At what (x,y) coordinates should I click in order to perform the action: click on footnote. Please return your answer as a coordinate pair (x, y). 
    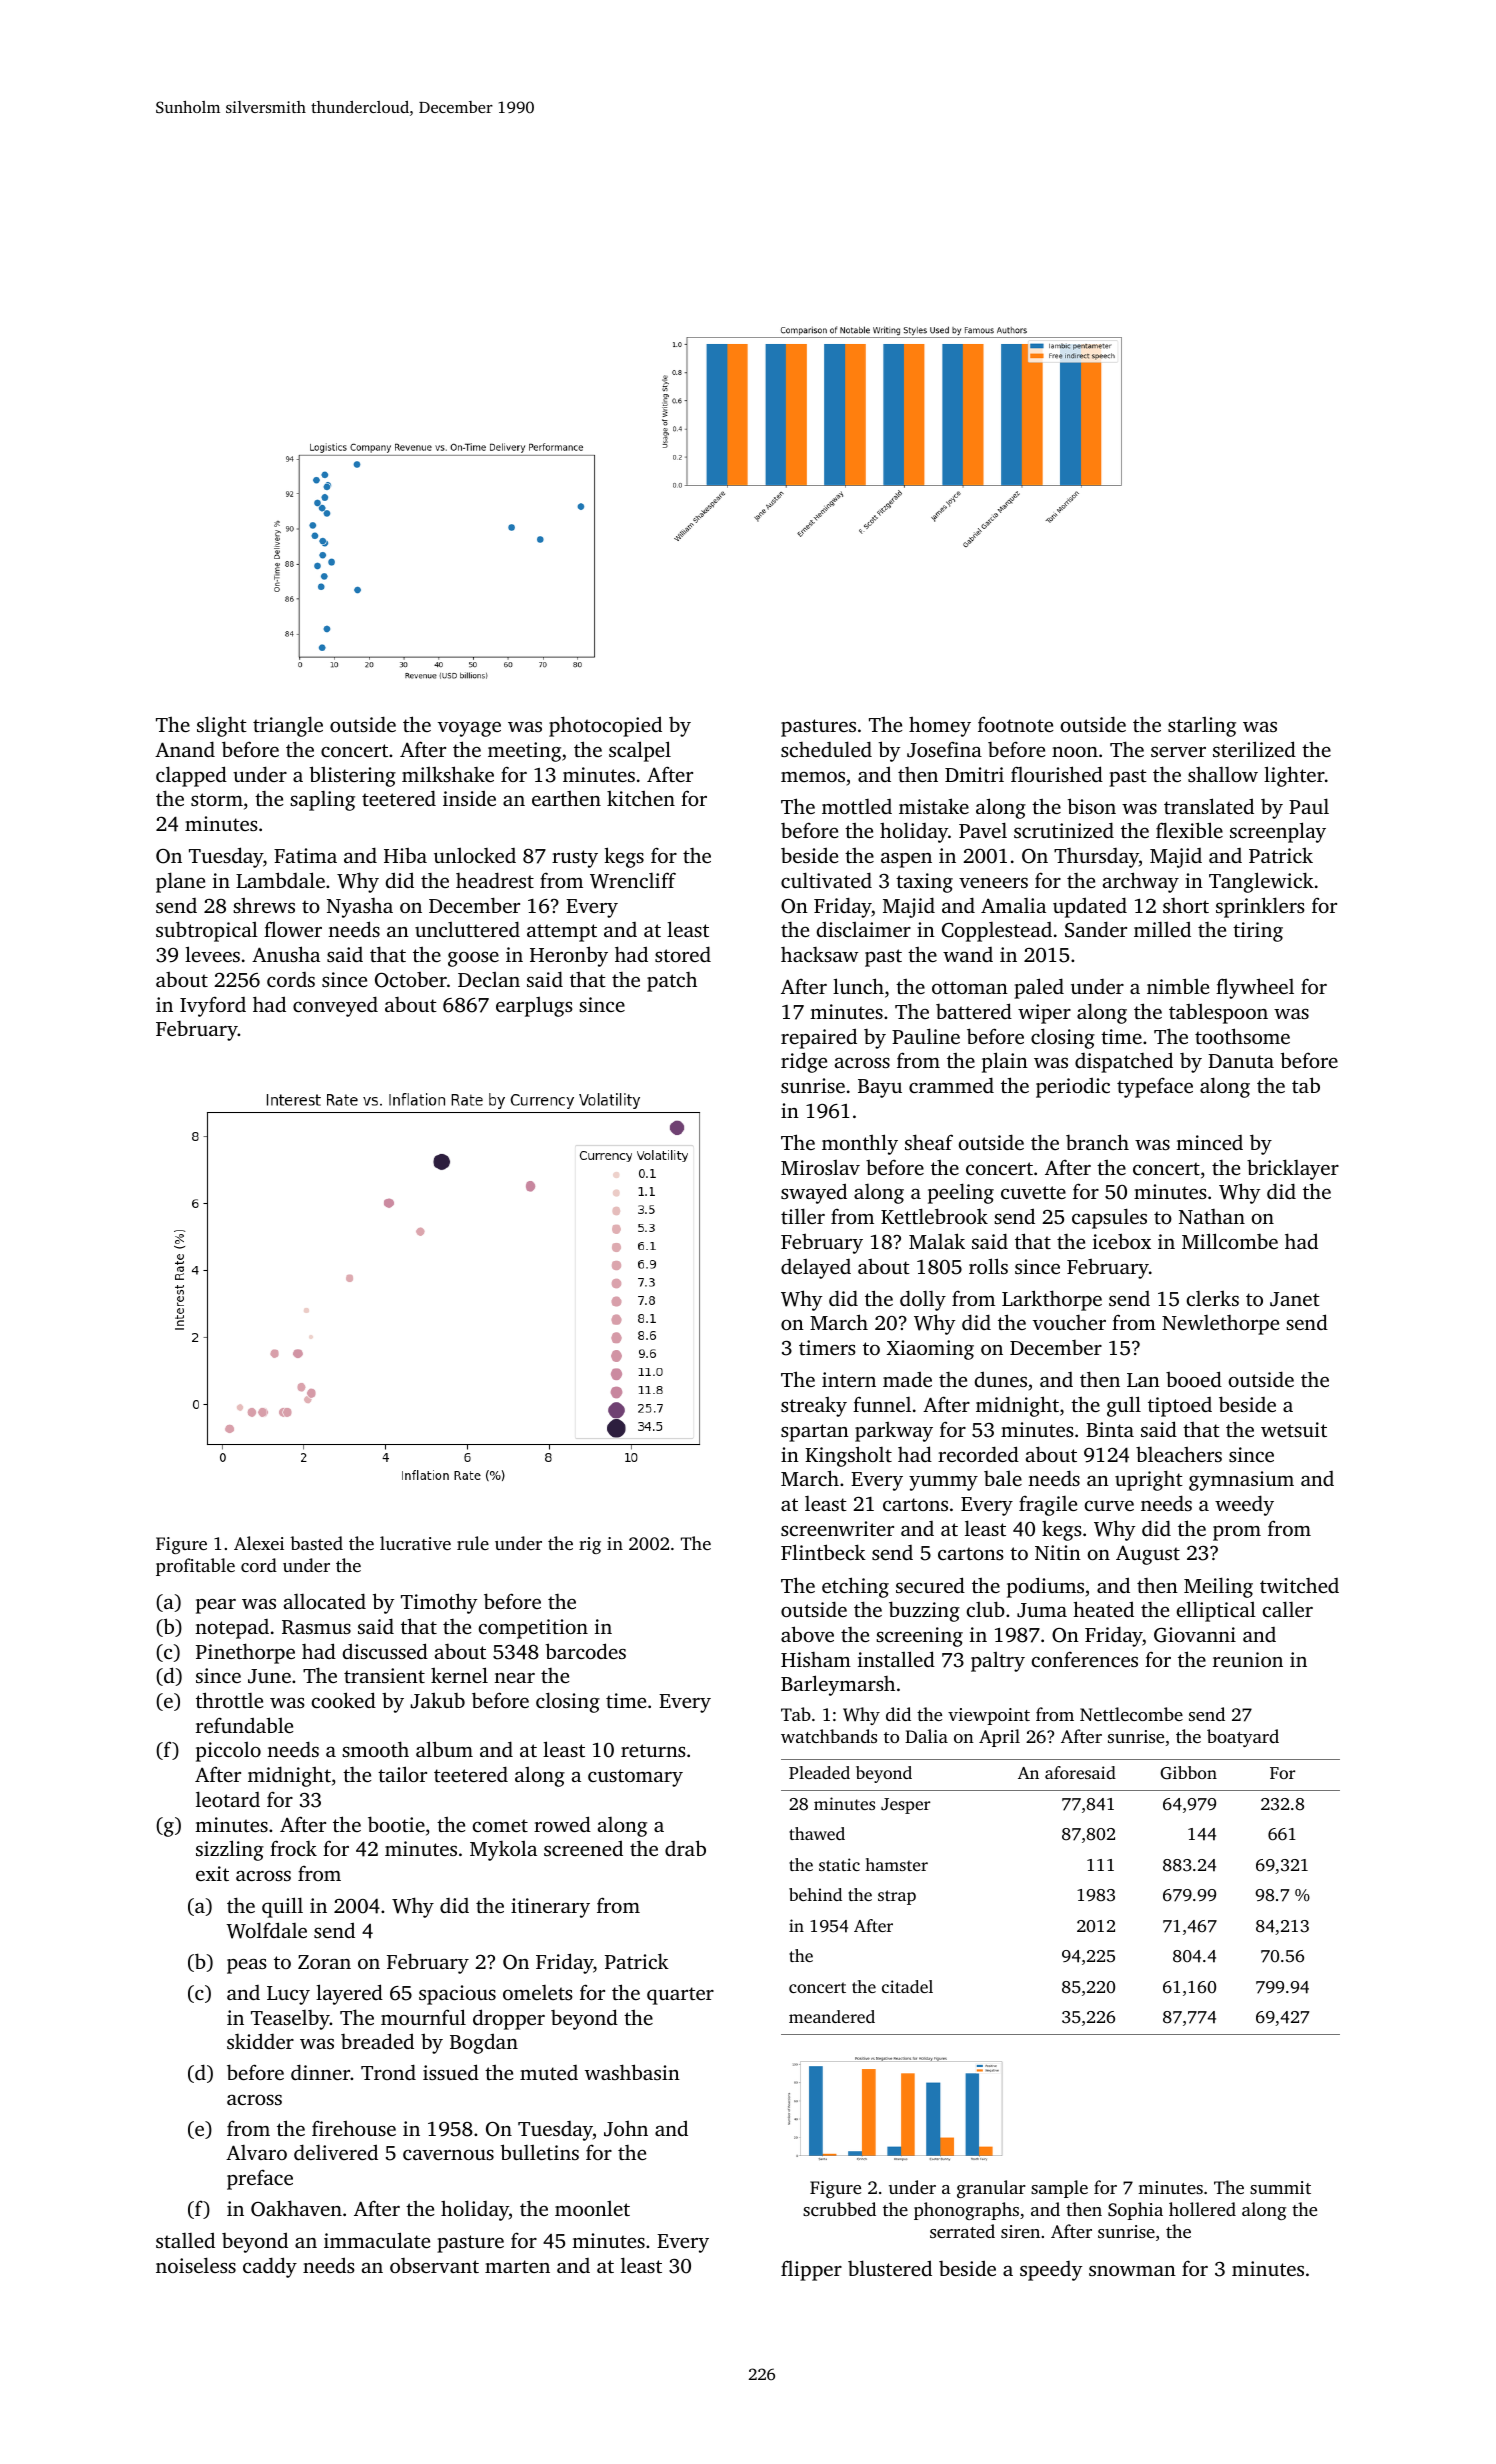
    Looking at the image, I should click on (1015, 724).
